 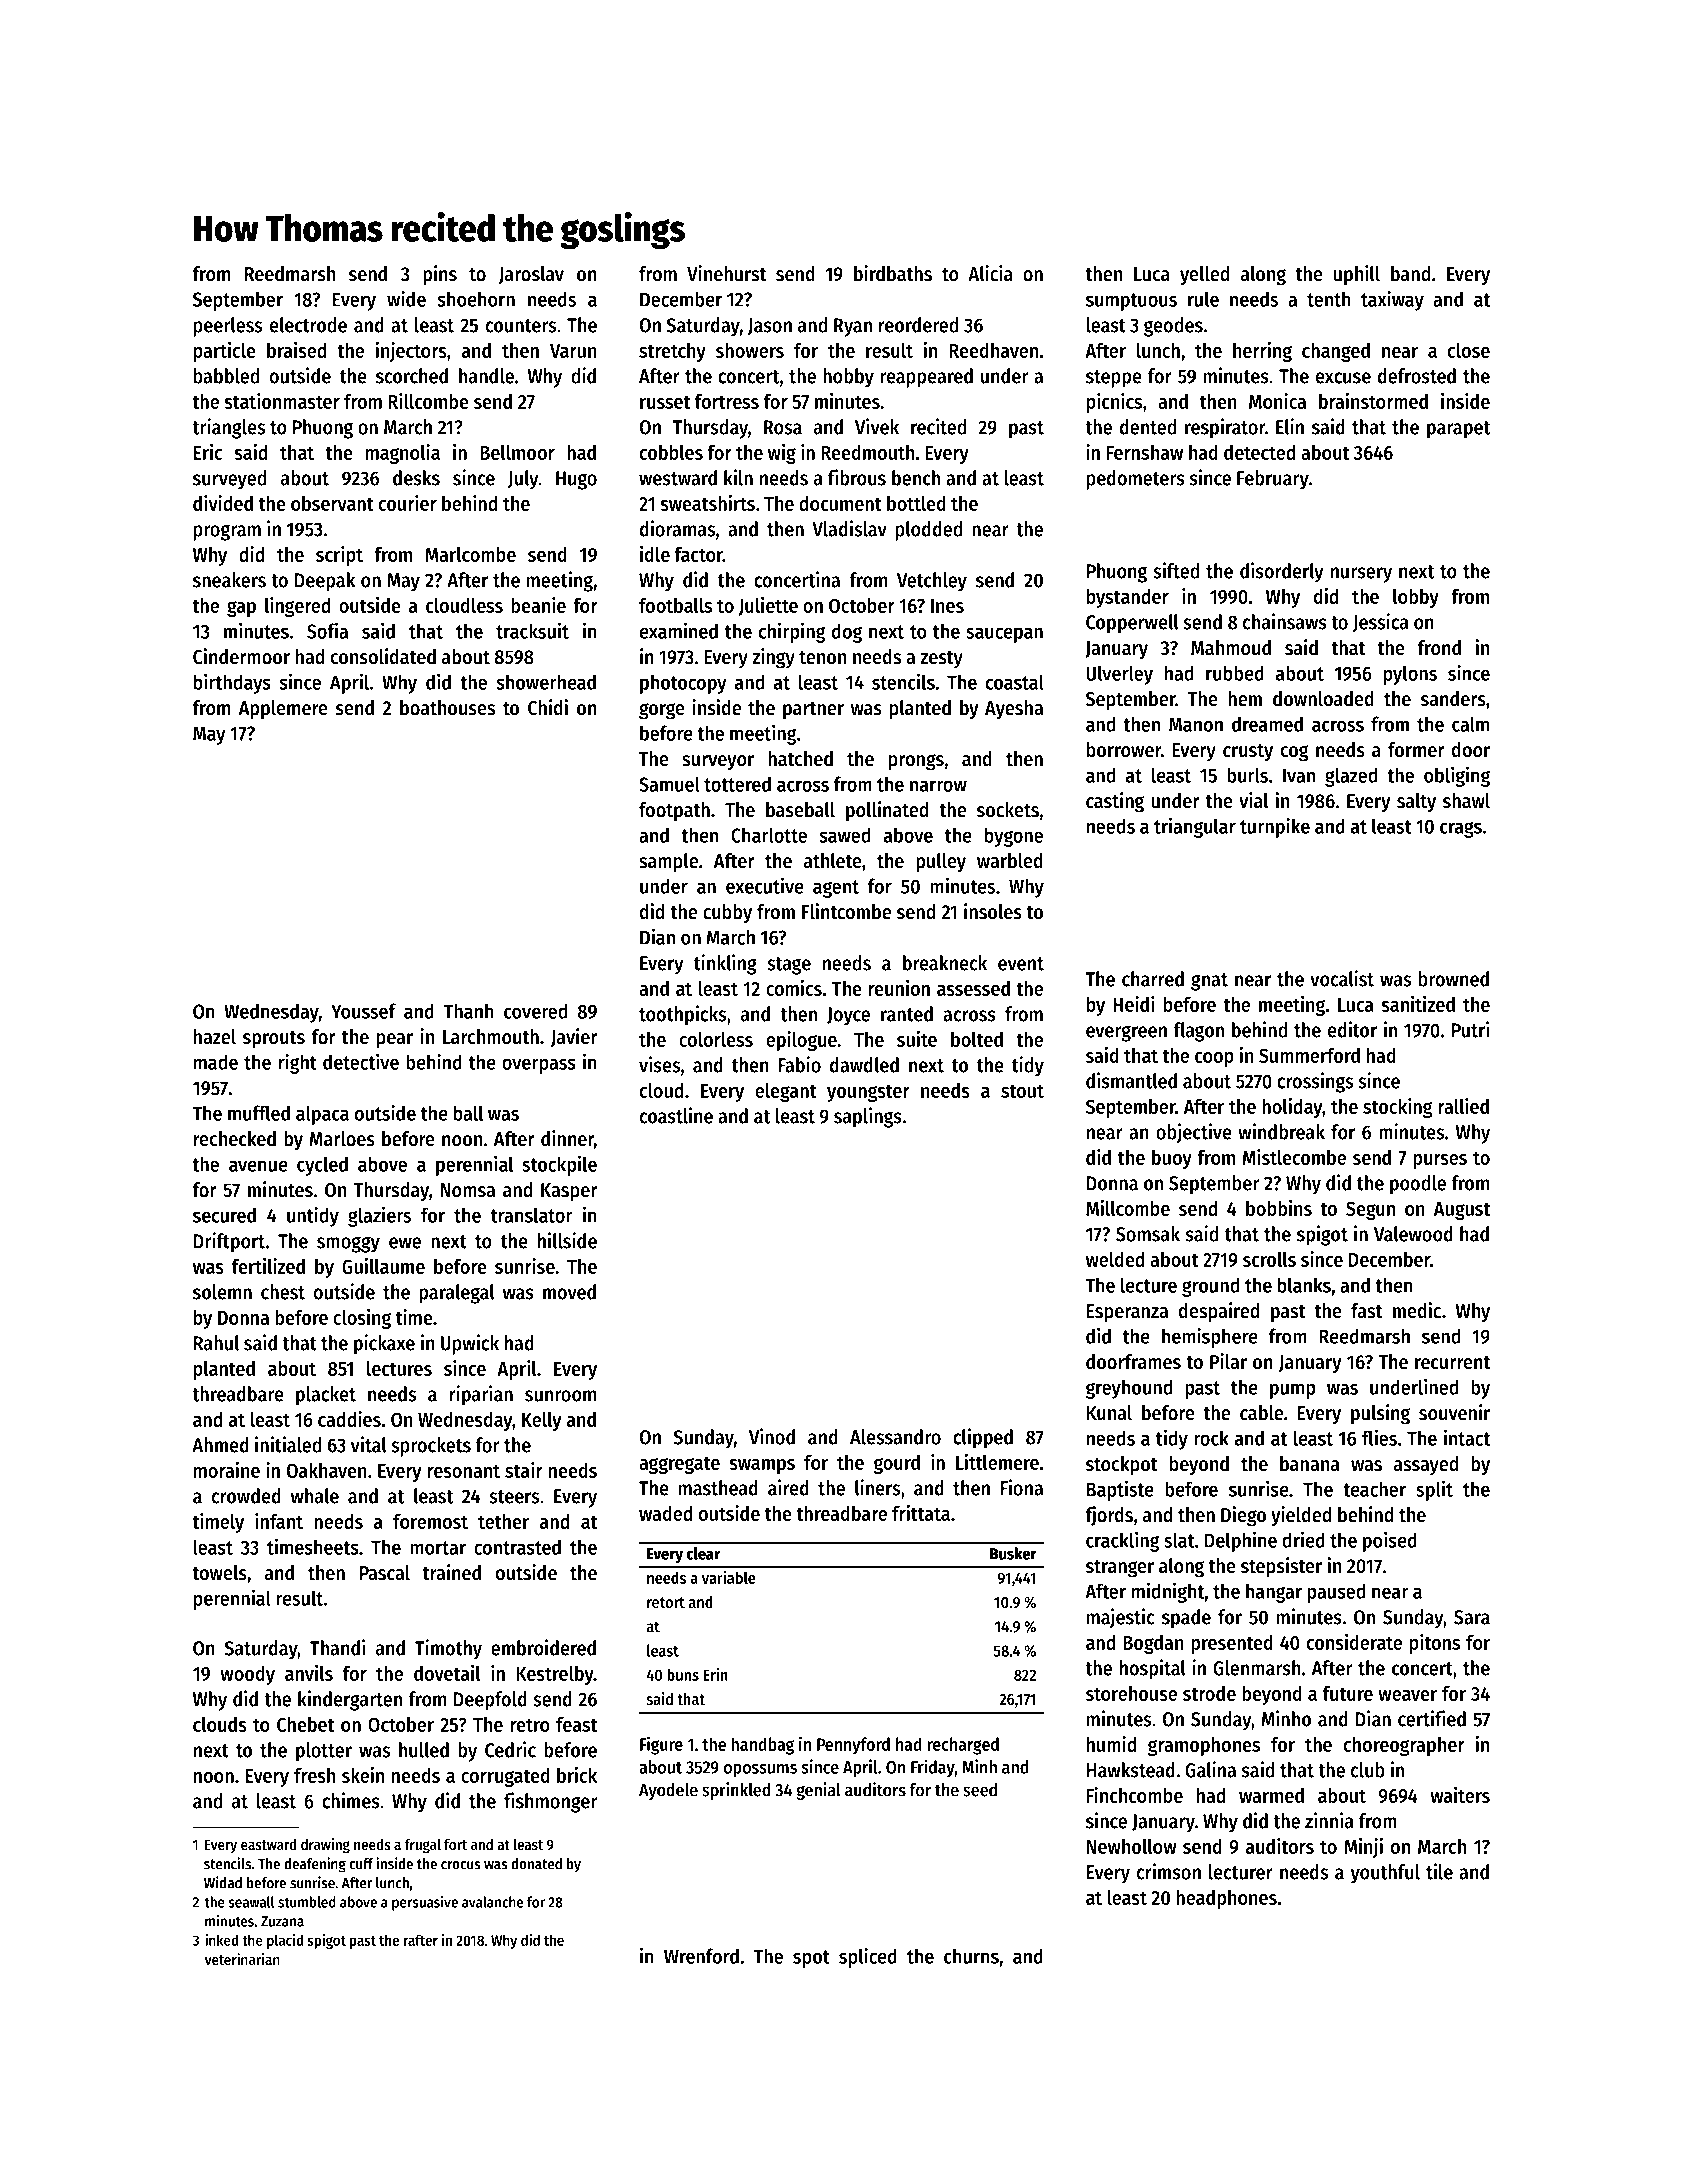 I want to click on August, so click(x=1462, y=1211).
